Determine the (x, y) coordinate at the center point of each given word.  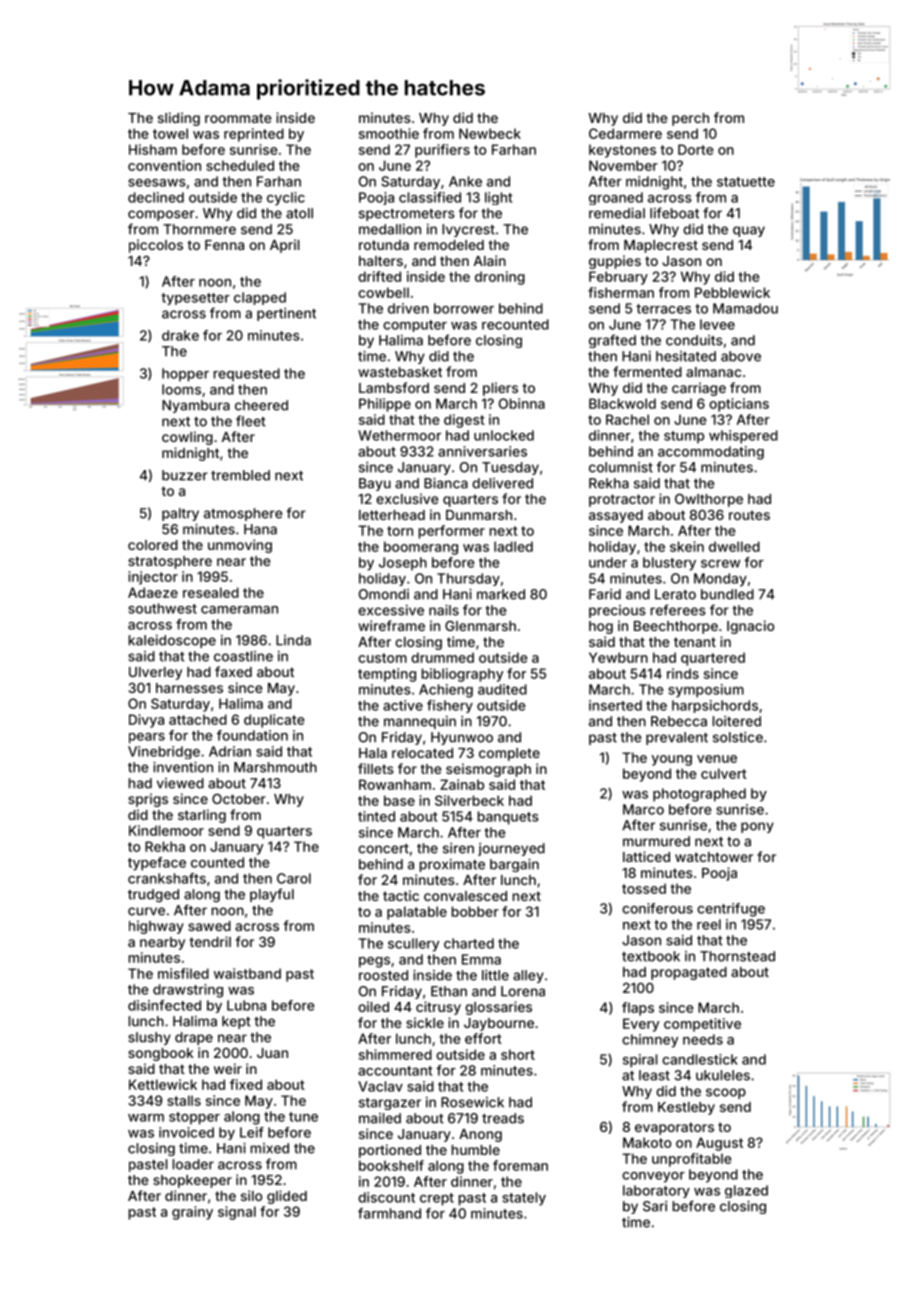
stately (524, 1199)
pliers (500, 389)
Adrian (230, 751)
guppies (615, 262)
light (499, 198)
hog (601, 627)
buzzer (185, 475)
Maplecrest (661, 246)
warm (146, 1118)
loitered (736, 721)
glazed (746, 1191)
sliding (179, 119)
